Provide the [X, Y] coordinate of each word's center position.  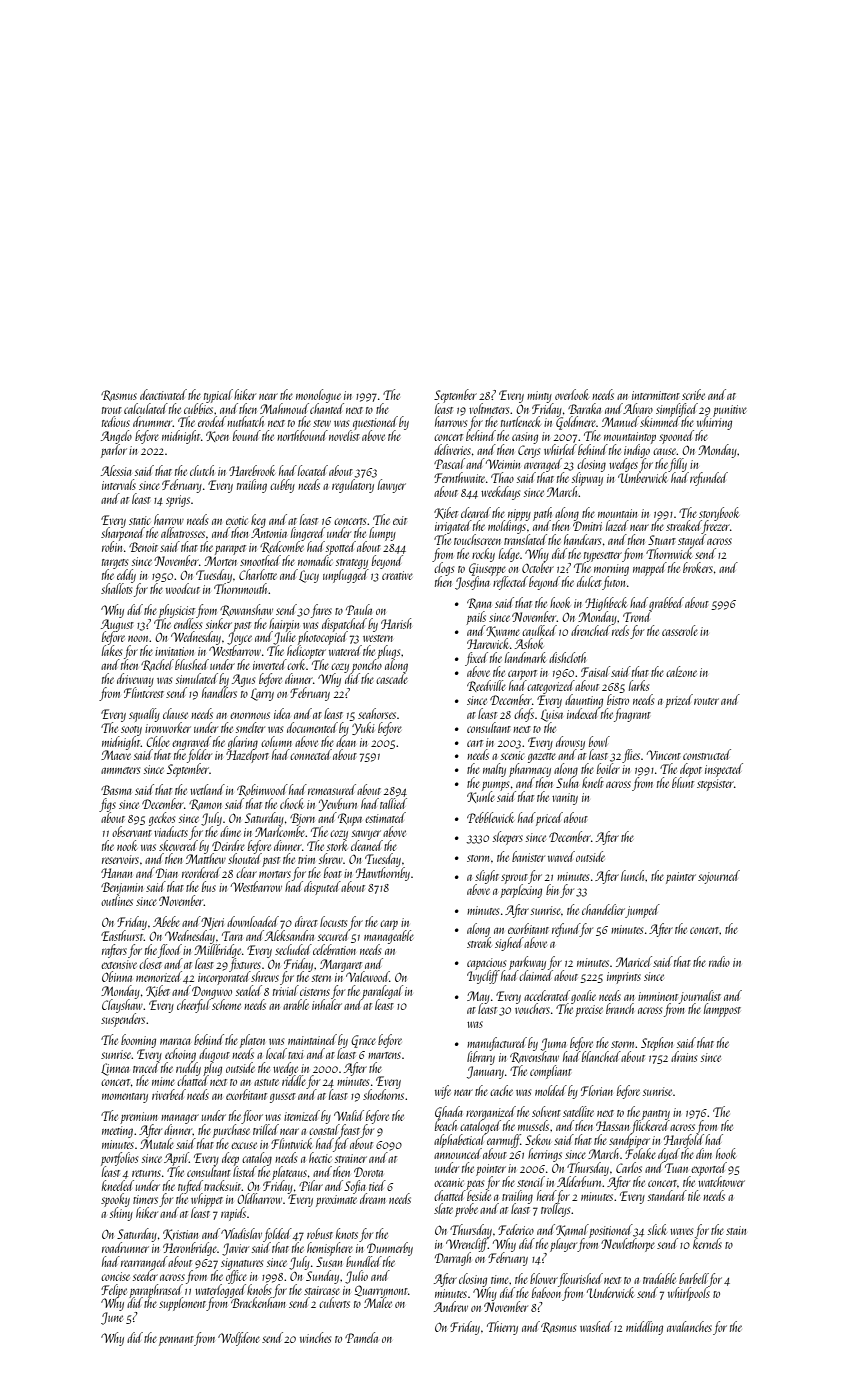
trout [112, 410]
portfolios [119, 1159]
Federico [516, 1229]
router [706, 701]
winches [315, 1337]
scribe [693, 394]
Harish [396, 623]
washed [596, 1326]
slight [487, 877]
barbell [694, 1278]
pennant [176, 1341]
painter [681, 878]
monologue [318, 396]
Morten [220, 561]
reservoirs [120, 859]
